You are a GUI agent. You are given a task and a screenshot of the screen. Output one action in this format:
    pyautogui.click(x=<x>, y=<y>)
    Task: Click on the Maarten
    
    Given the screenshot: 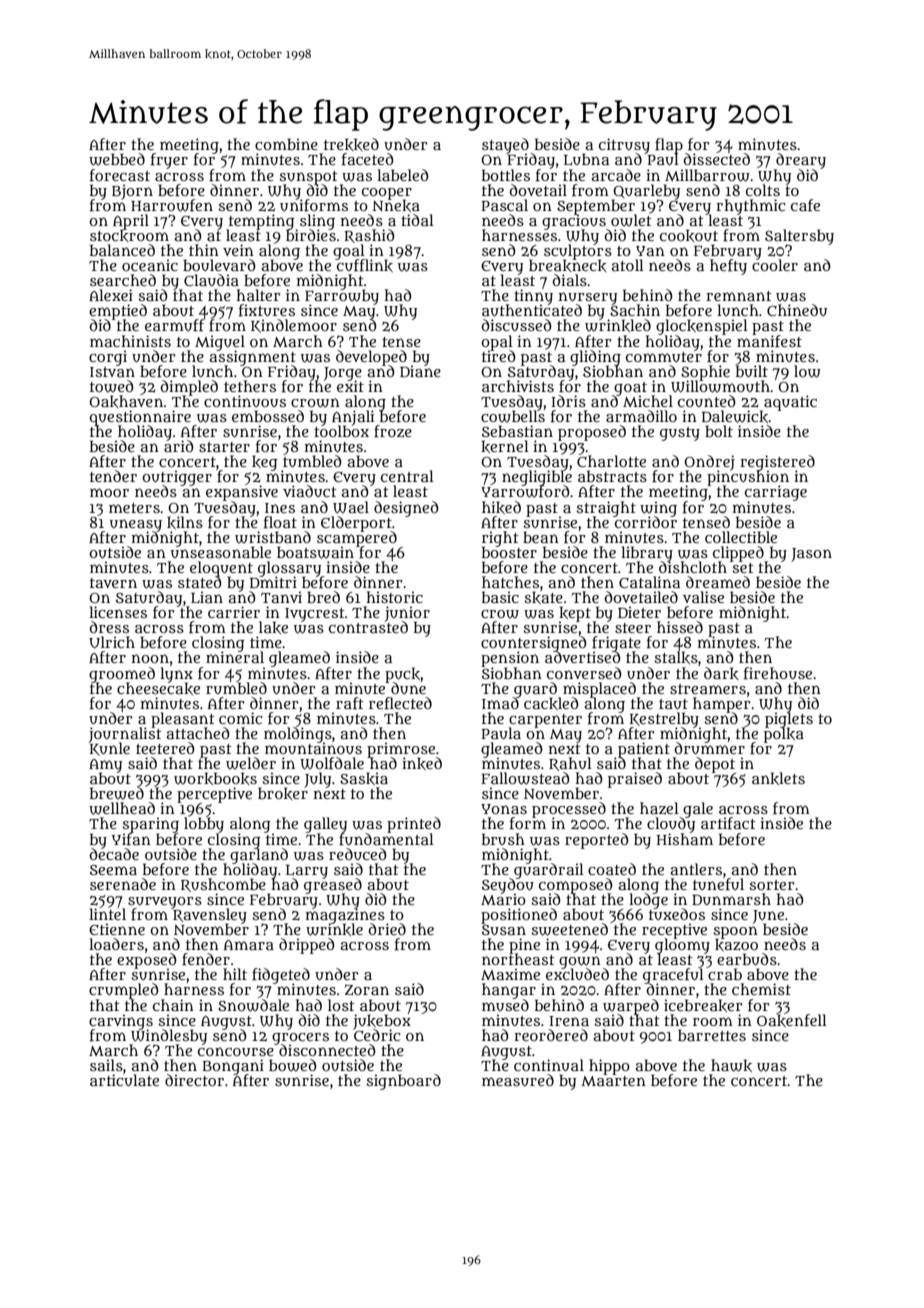 What is the action you would take?
    pyautogui.click(x=613, y=1081)
